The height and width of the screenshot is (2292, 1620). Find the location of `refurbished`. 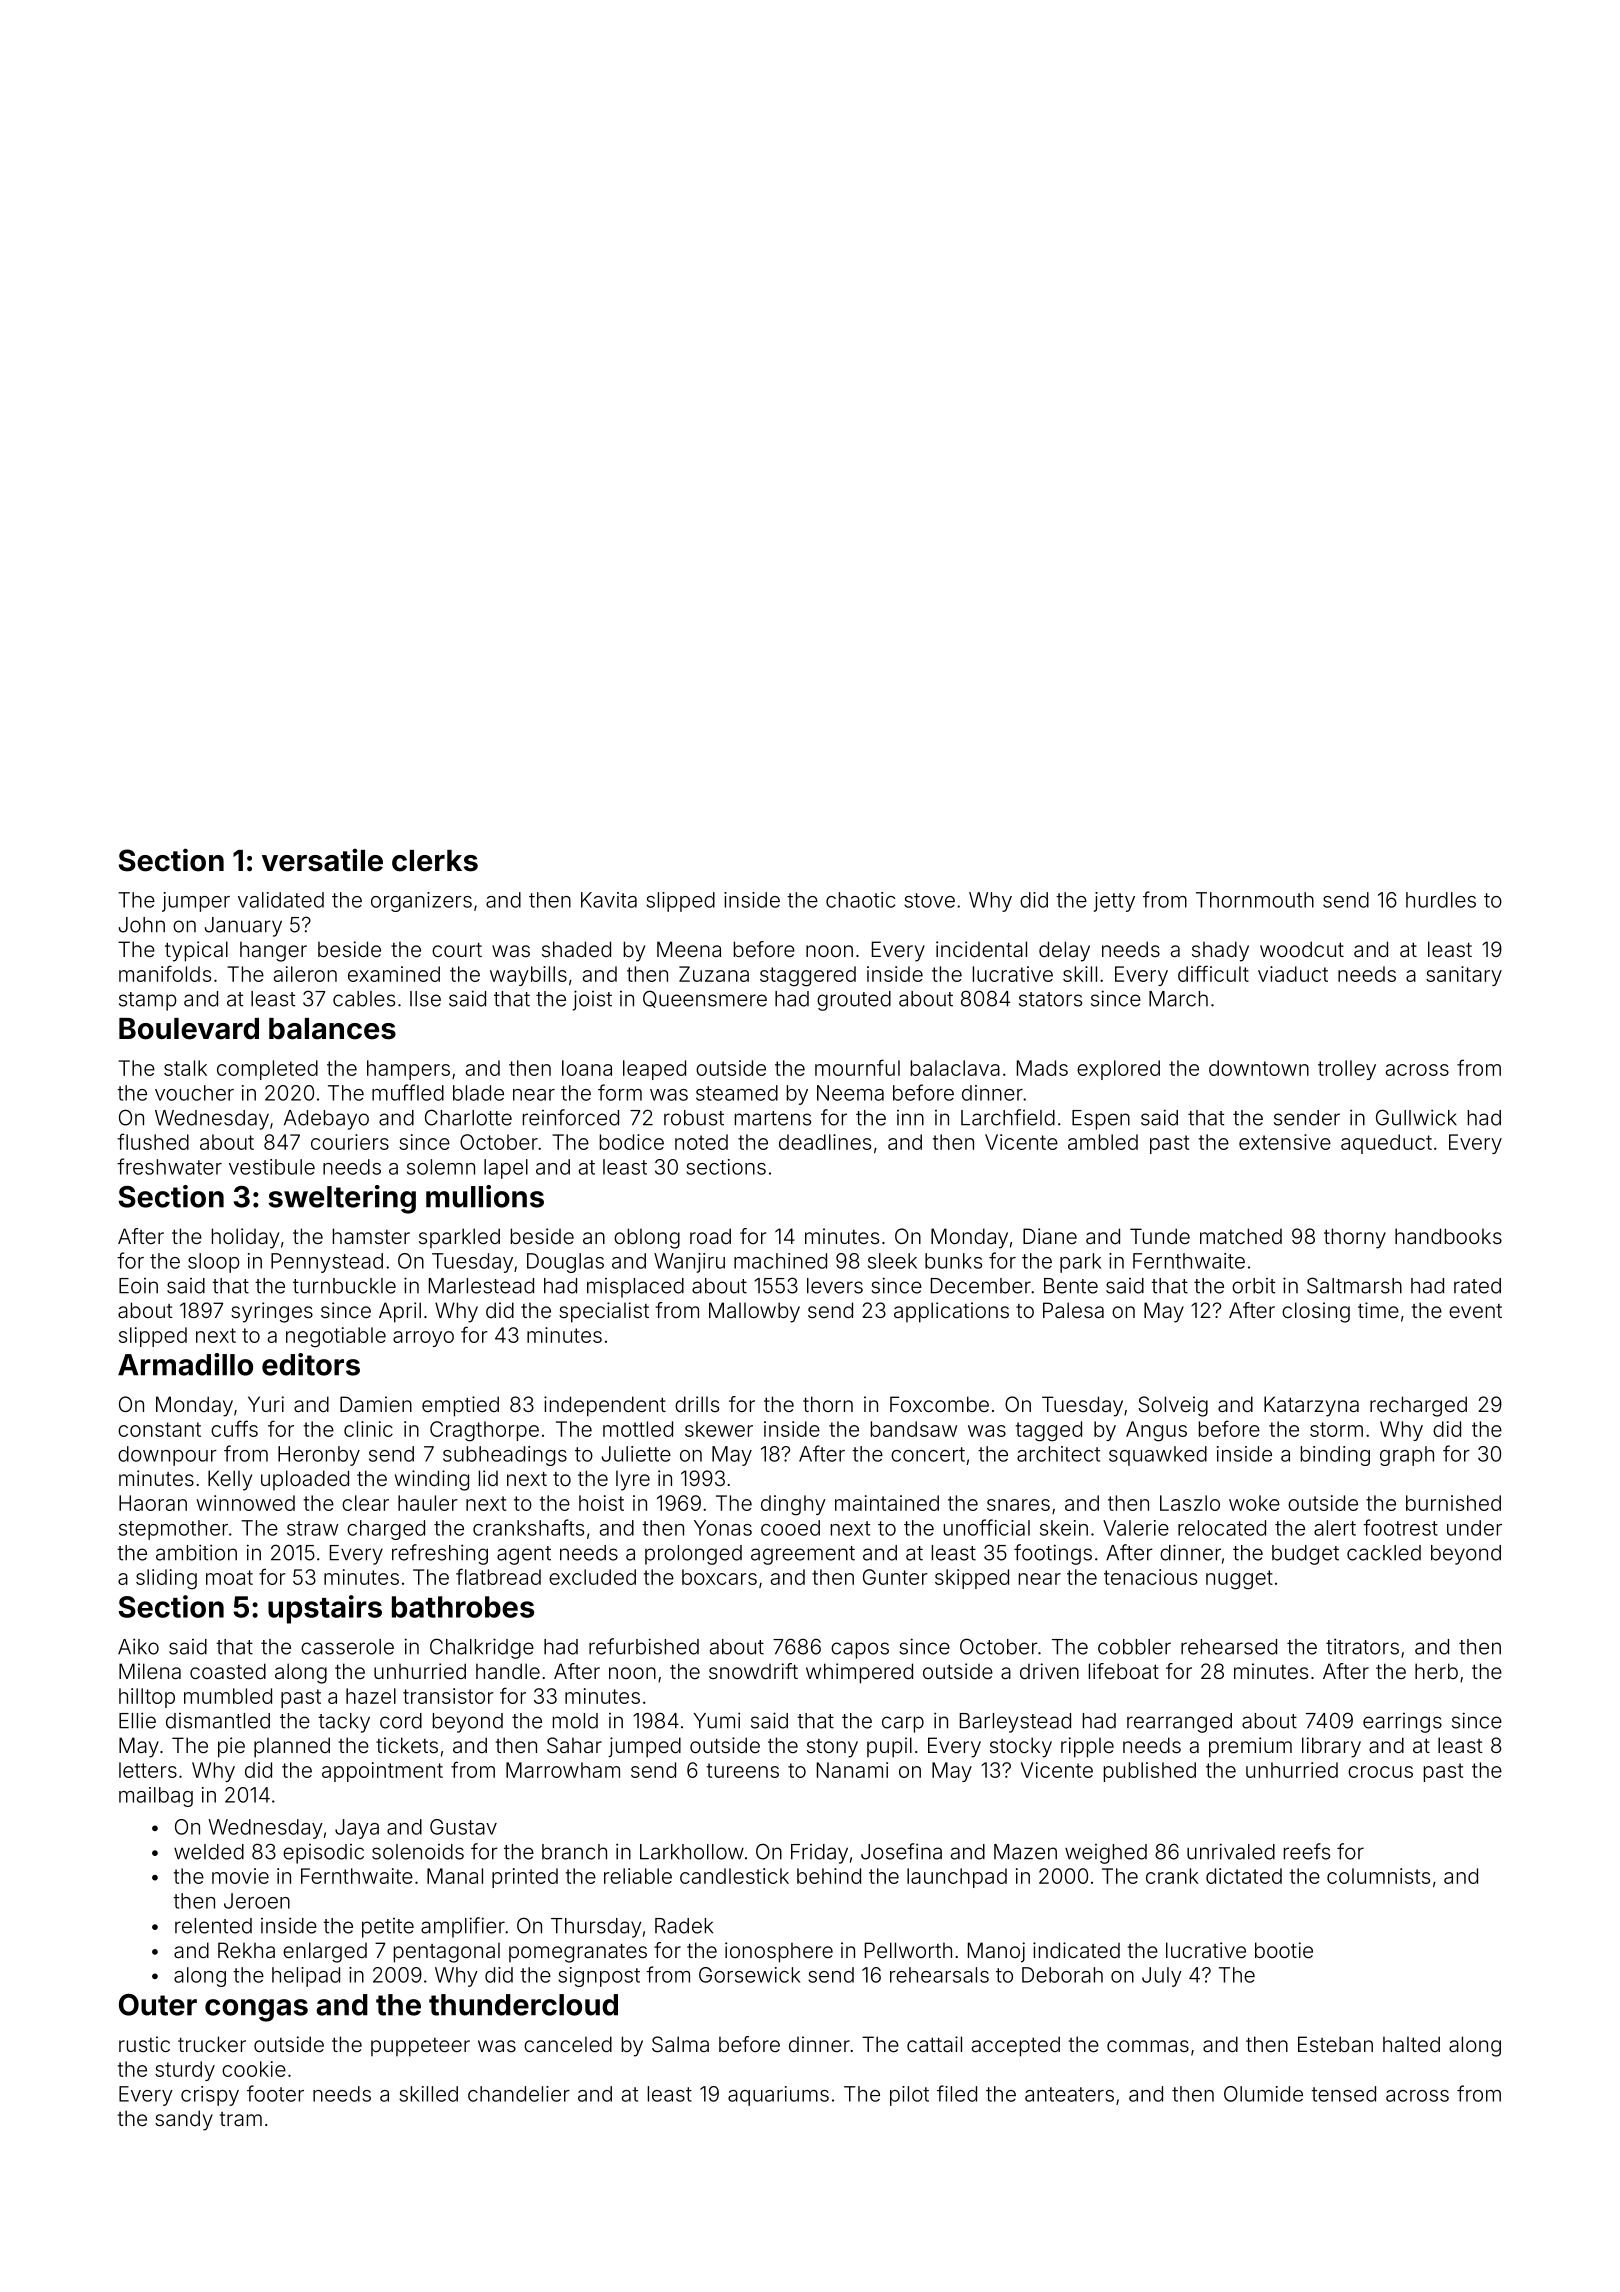

refurbished is located at coordinates (644, 1646).
